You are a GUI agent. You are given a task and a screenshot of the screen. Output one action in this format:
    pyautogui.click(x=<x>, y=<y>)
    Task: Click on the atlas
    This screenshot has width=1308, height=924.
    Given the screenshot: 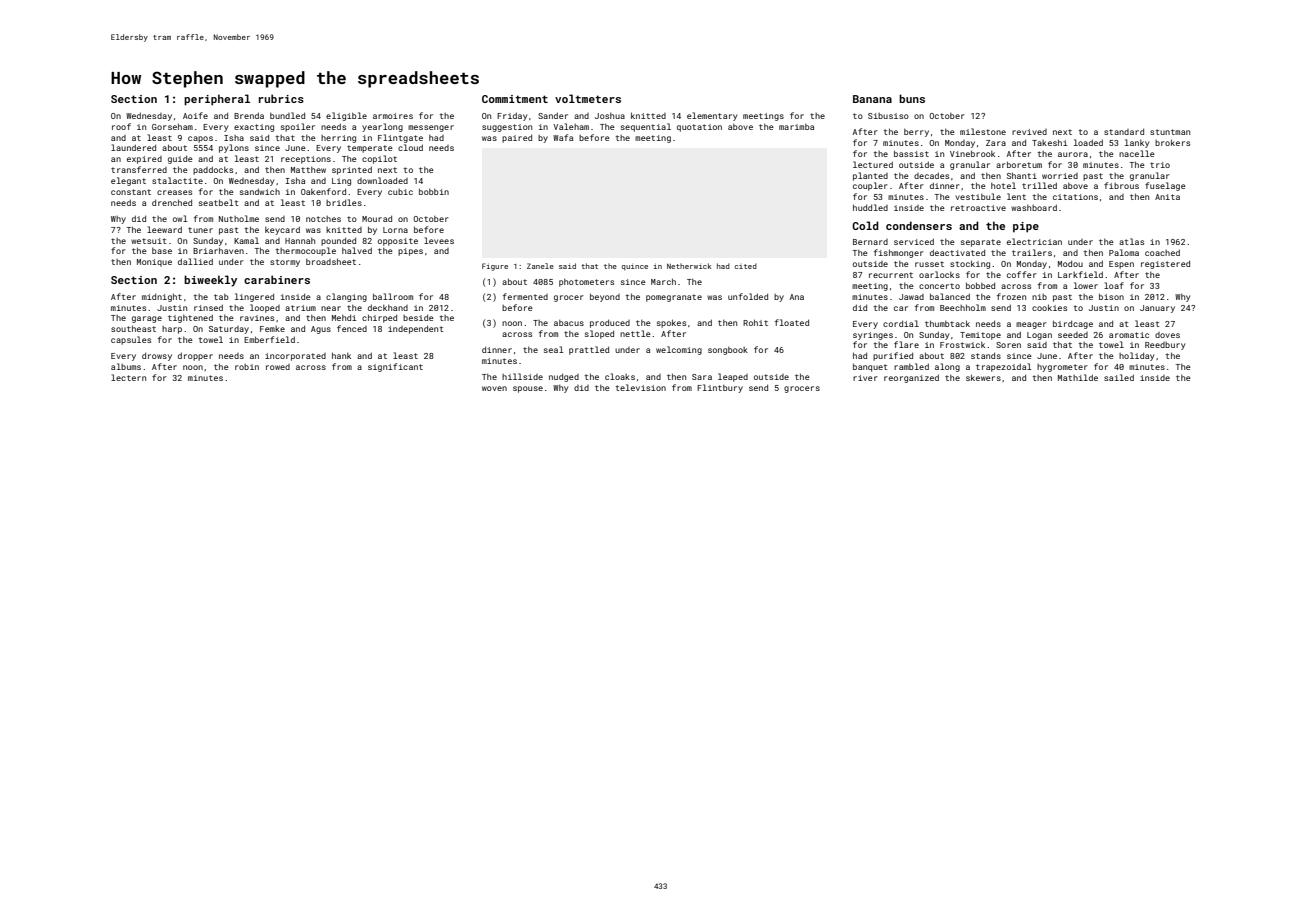 What is the action you would take?
    pyautogui.click(x=1131, y=241)
